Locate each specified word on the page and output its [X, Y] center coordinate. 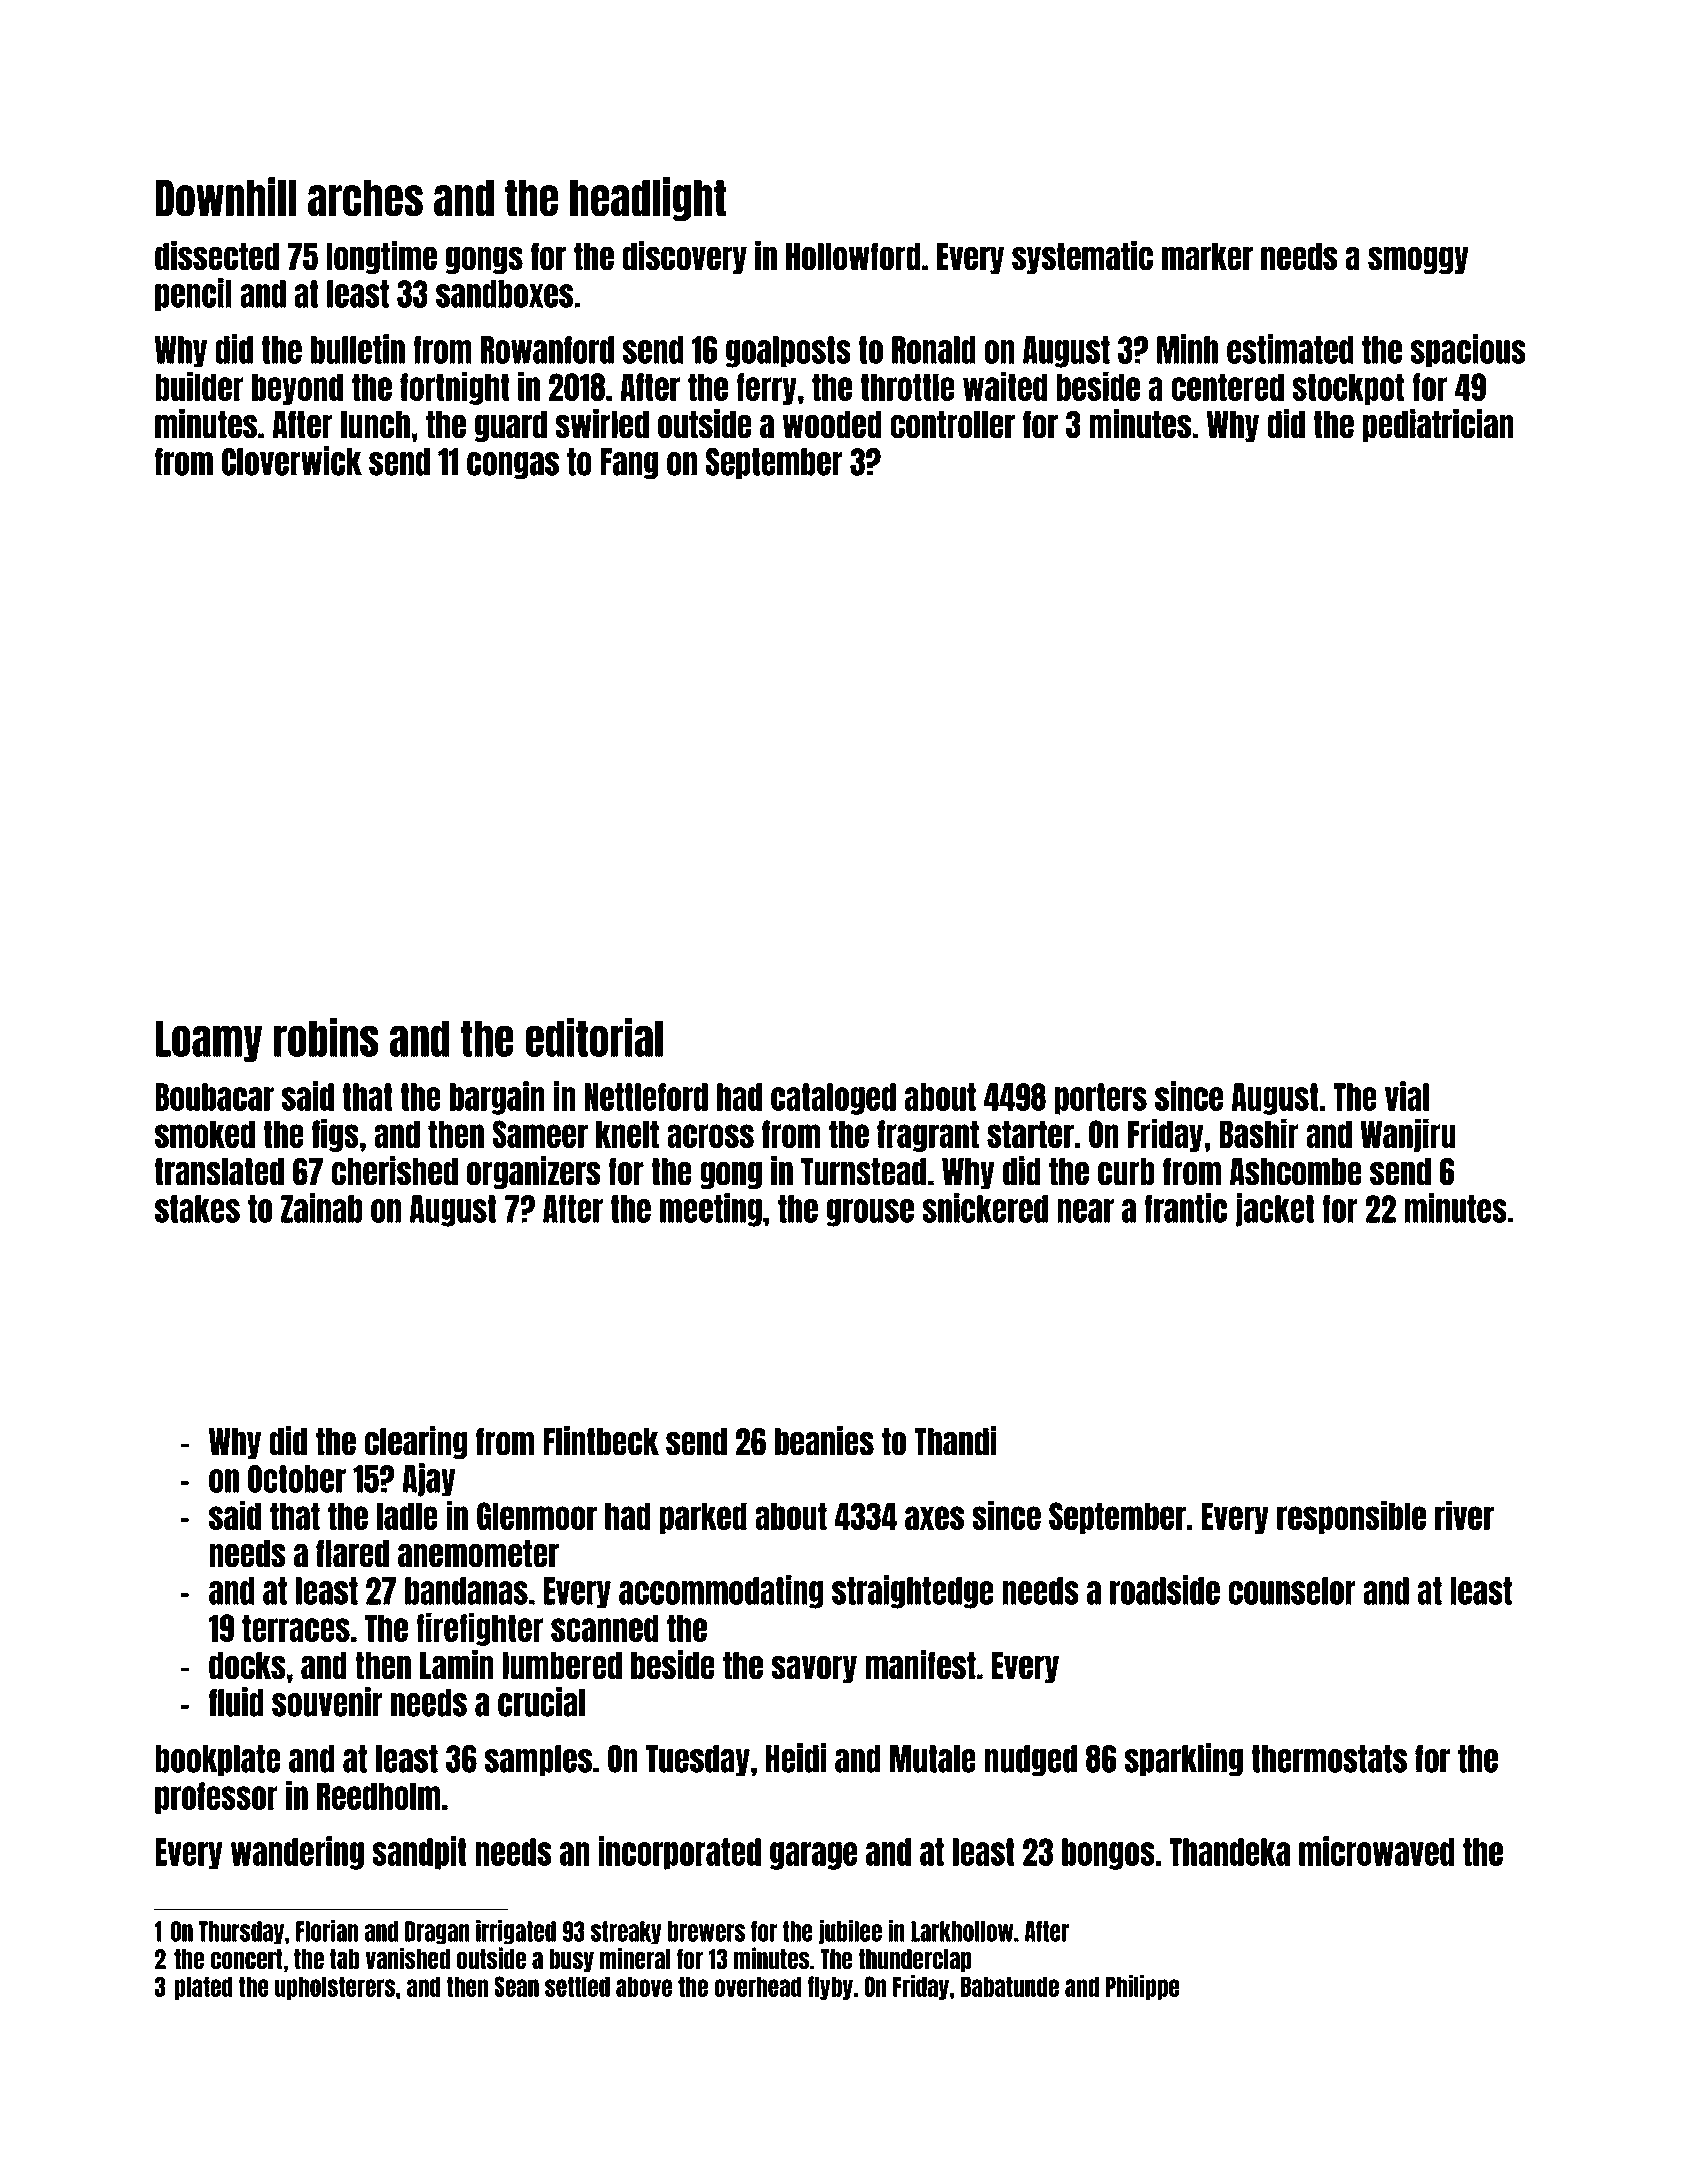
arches [365, 198]
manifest [920, 1665]
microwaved [1377, 1851]
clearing [416, 1443]
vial [1407, 1096]
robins [326, 1037]
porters [1100, 1099]
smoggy [1418, 260]
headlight [648, 199]
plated [204, 1988]
